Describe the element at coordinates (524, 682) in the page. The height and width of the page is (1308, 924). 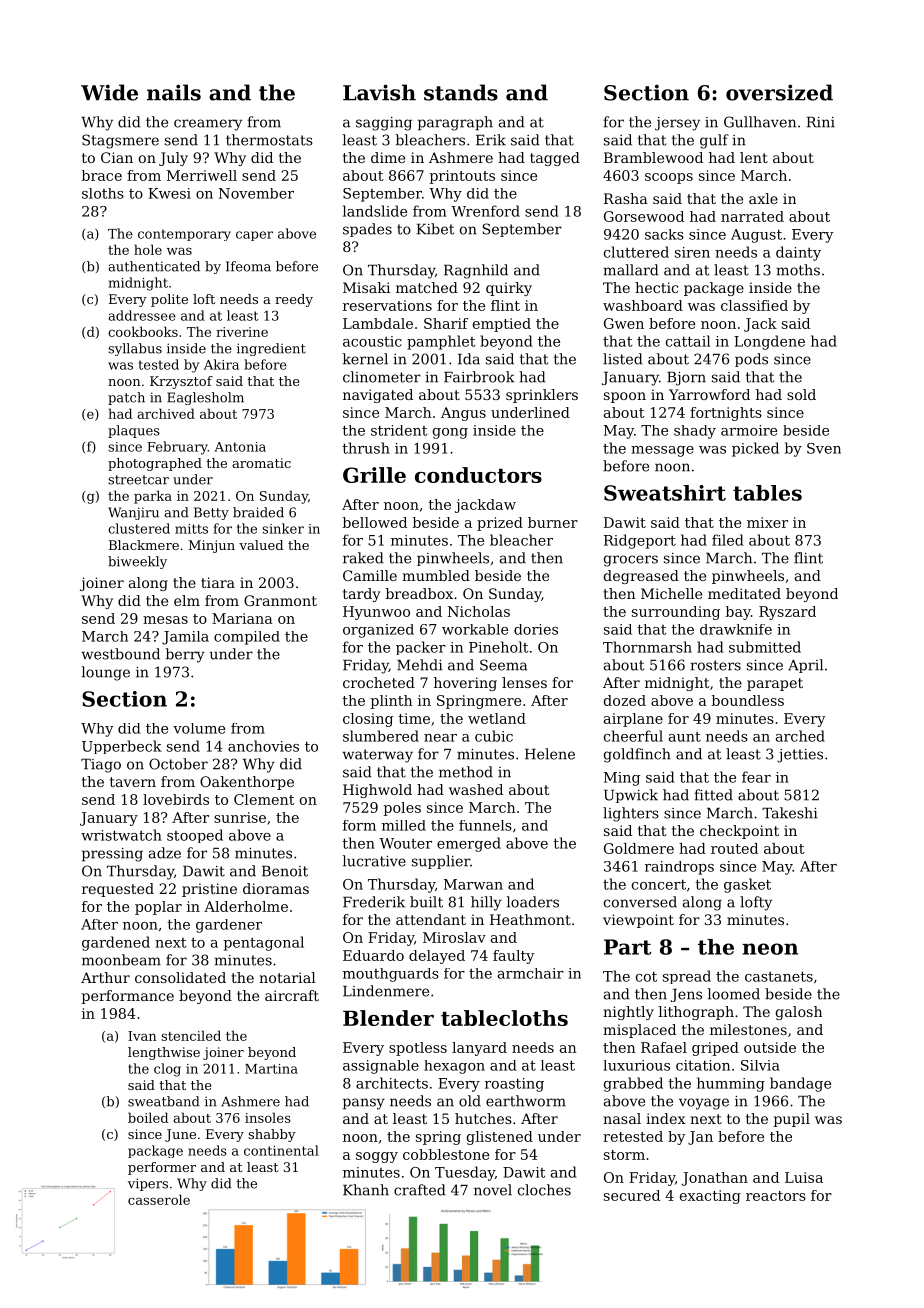
I see `lenses` at that location.
